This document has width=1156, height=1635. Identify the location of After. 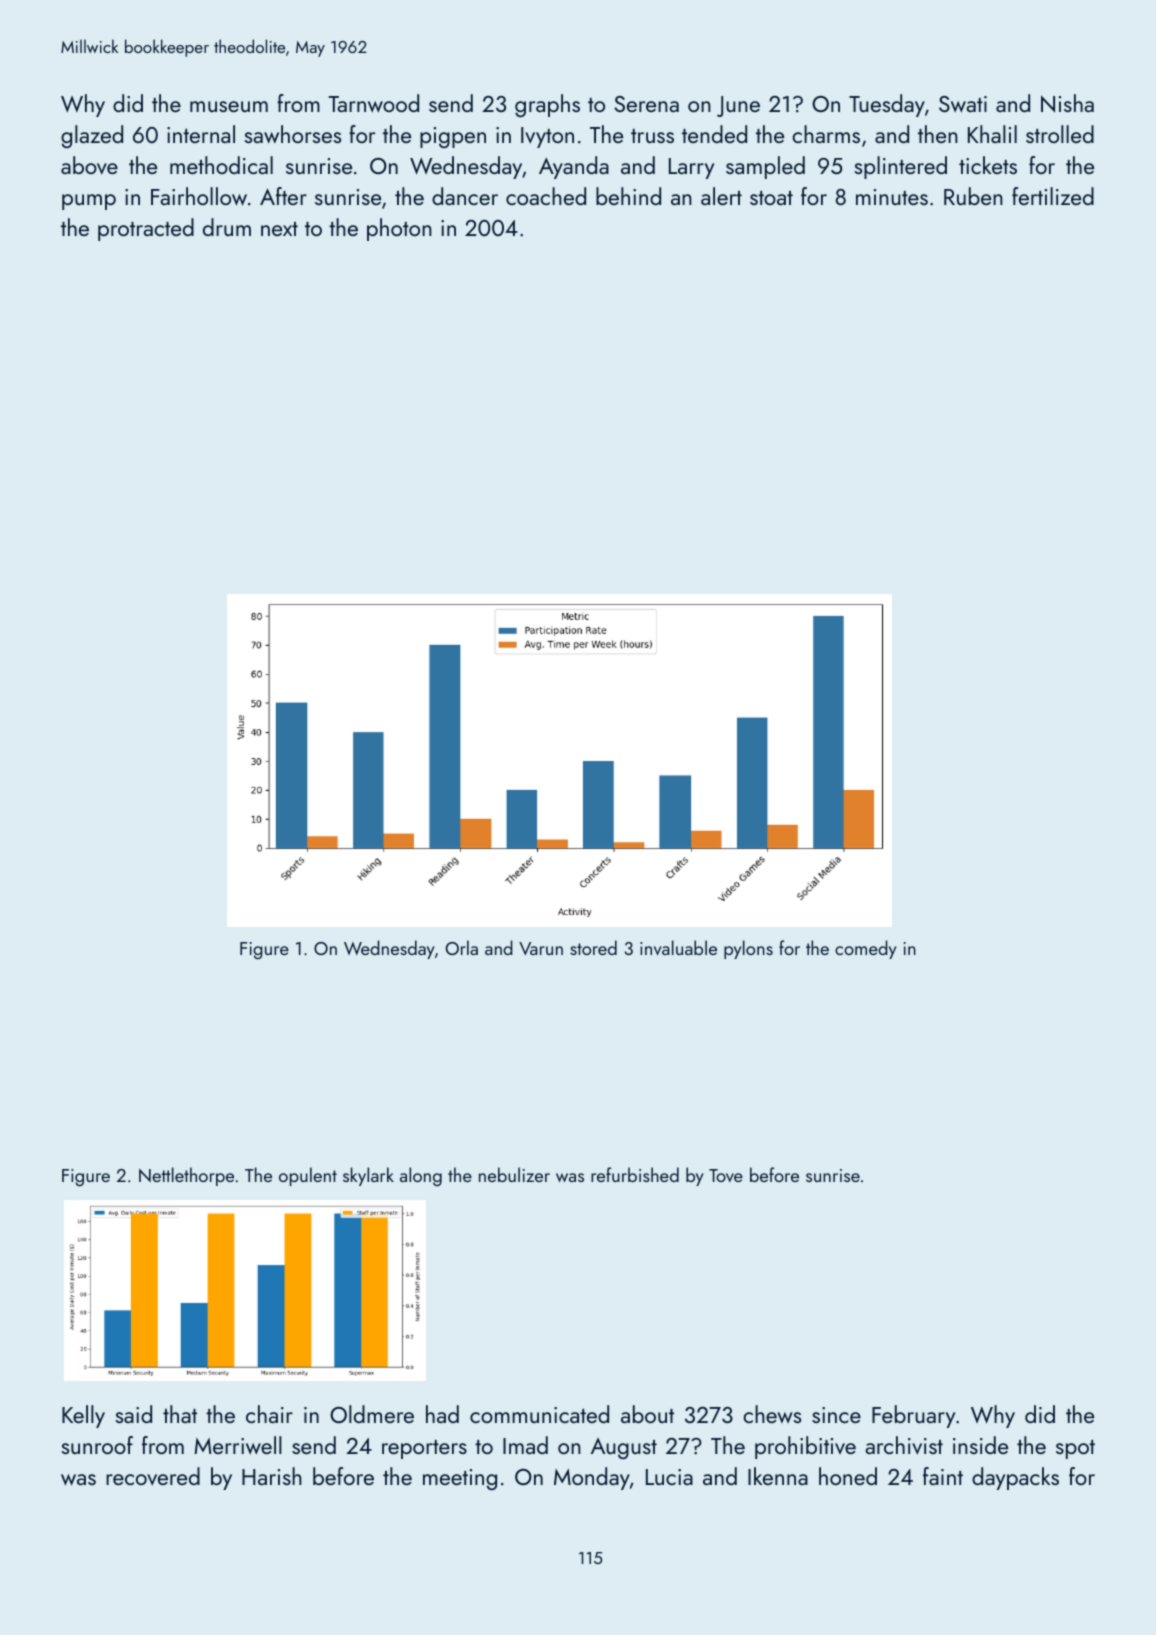
(283, 196).
